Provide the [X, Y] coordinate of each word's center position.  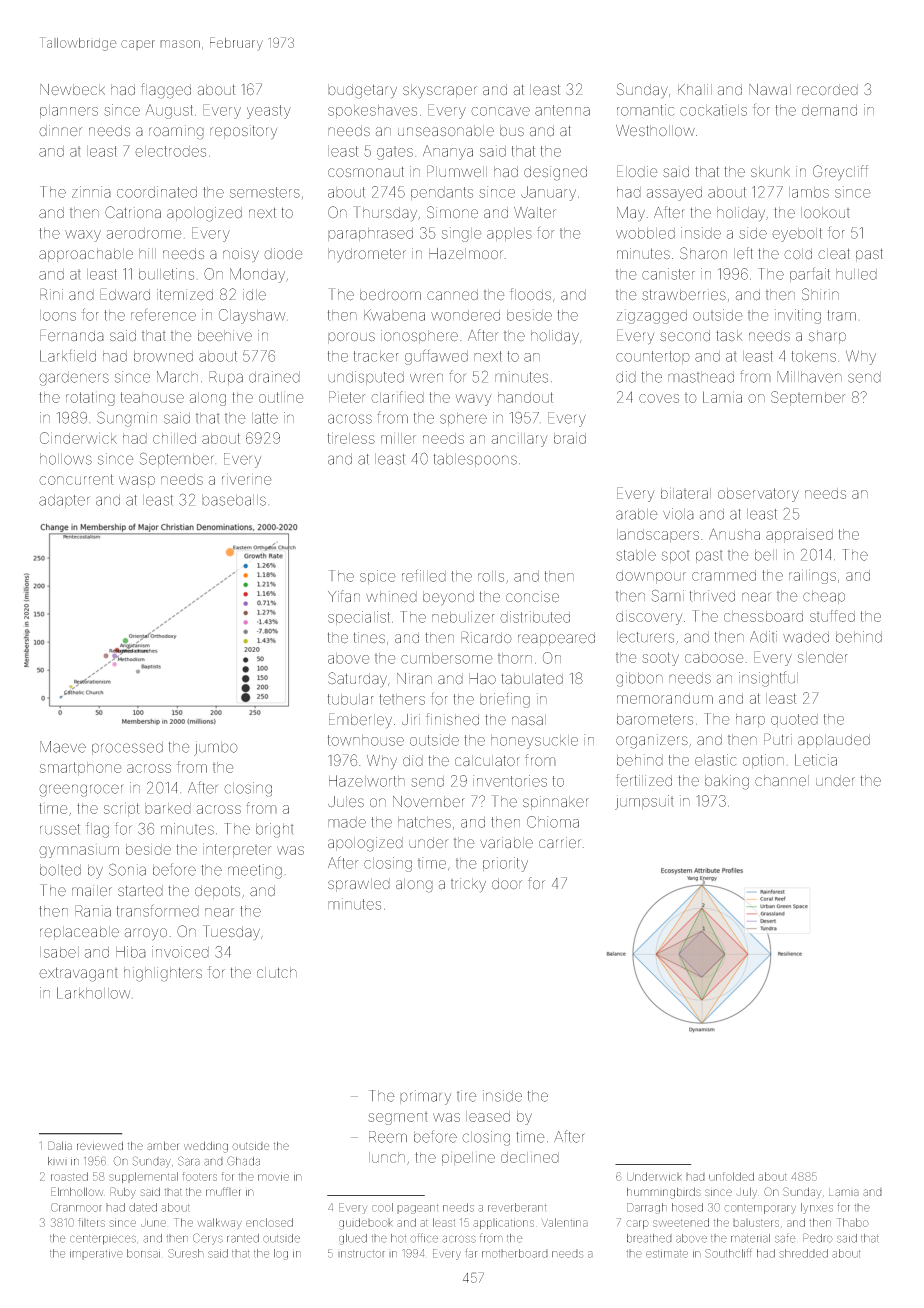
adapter [64, 501]
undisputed [366, 378]
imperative [96, 1254]
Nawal [770, 90]
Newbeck [72, 90]
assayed [674, 194]
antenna [562, 110]
